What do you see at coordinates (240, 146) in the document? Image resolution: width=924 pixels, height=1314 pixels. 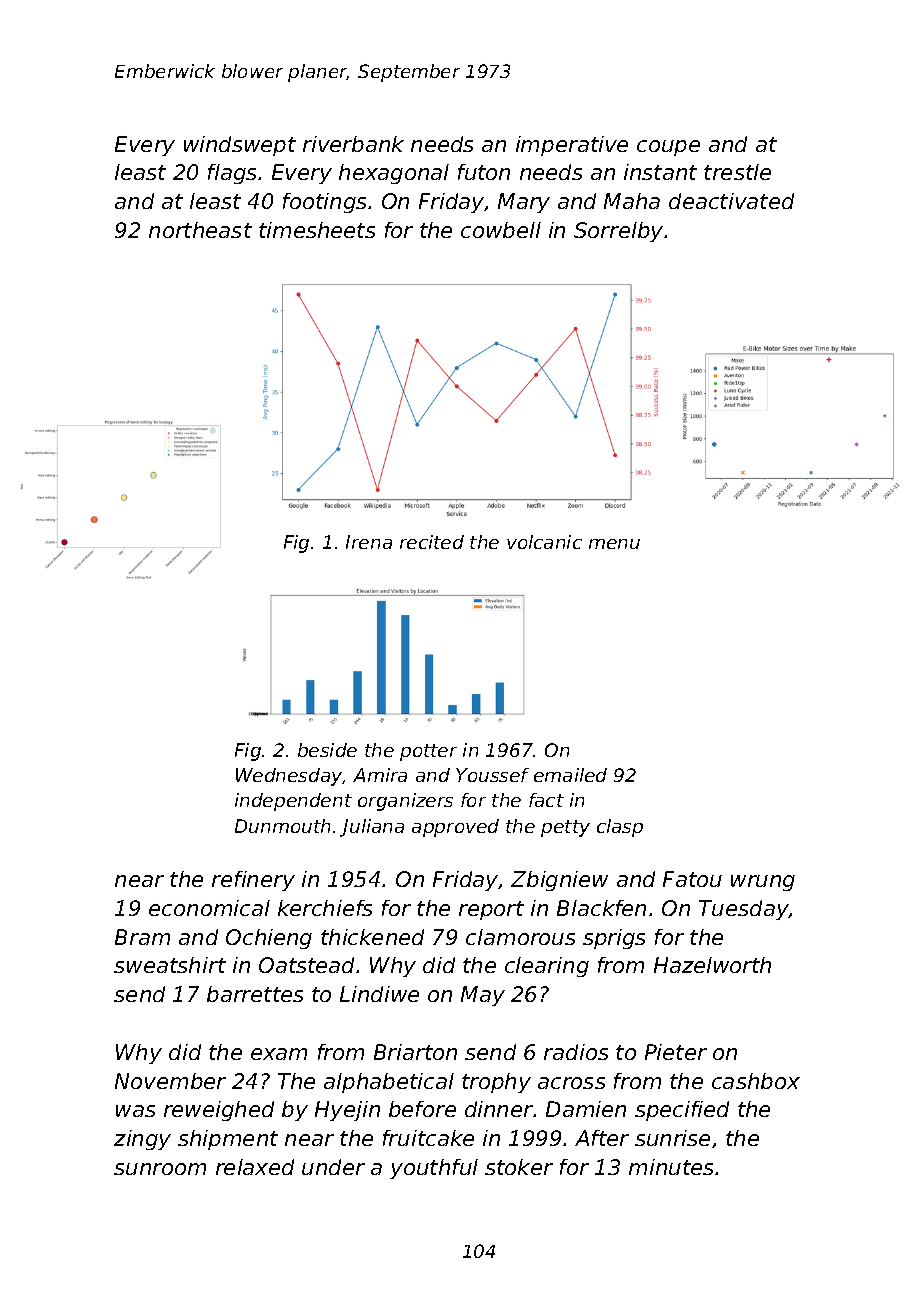 I see `windswept` at bounding box center [240, 146].
